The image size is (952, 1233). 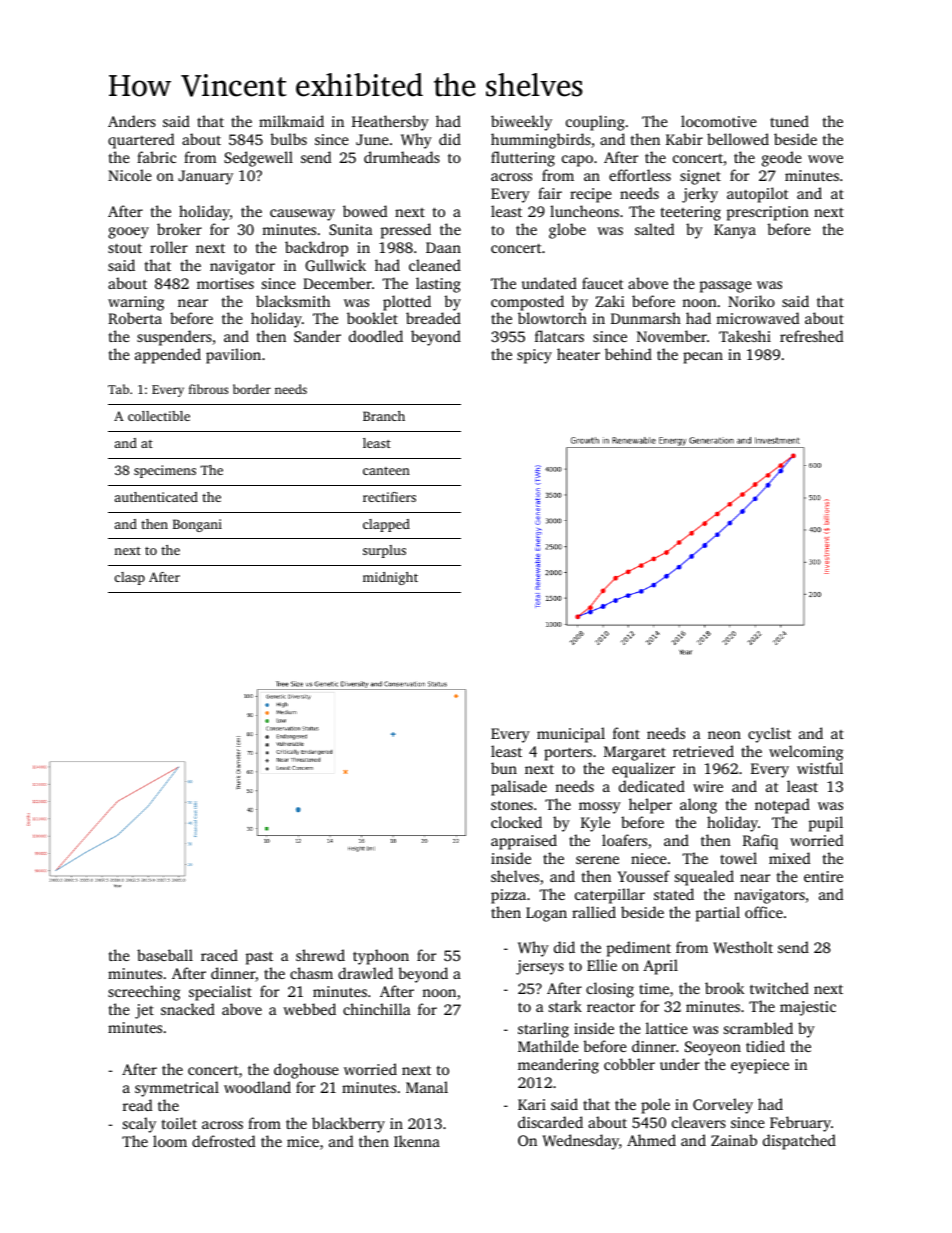 What do you see at coordinates (540, 967) in the image?
I see `jerseys` at bounding box center [540, 967].
